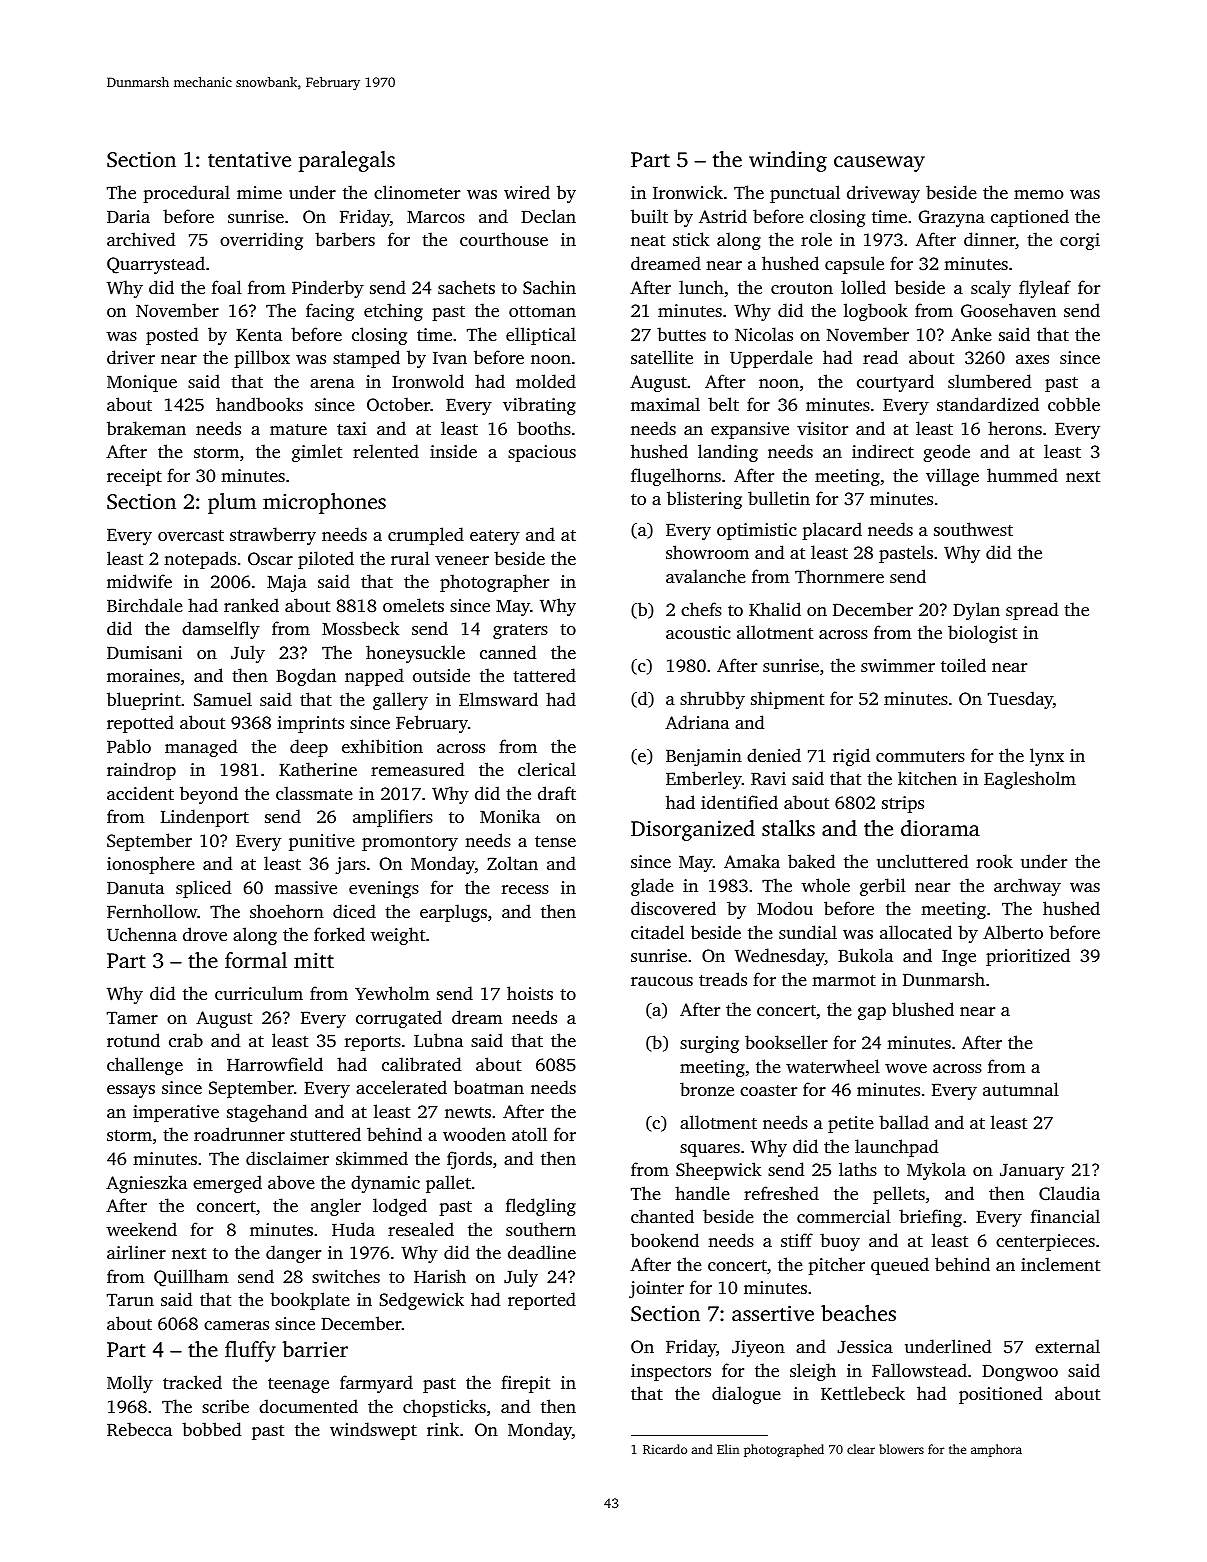 This image has height=1562, width=1207. What do you see at coordinates (339, 934) in the image?
I see `forked` at bounding box center [339, 934].
